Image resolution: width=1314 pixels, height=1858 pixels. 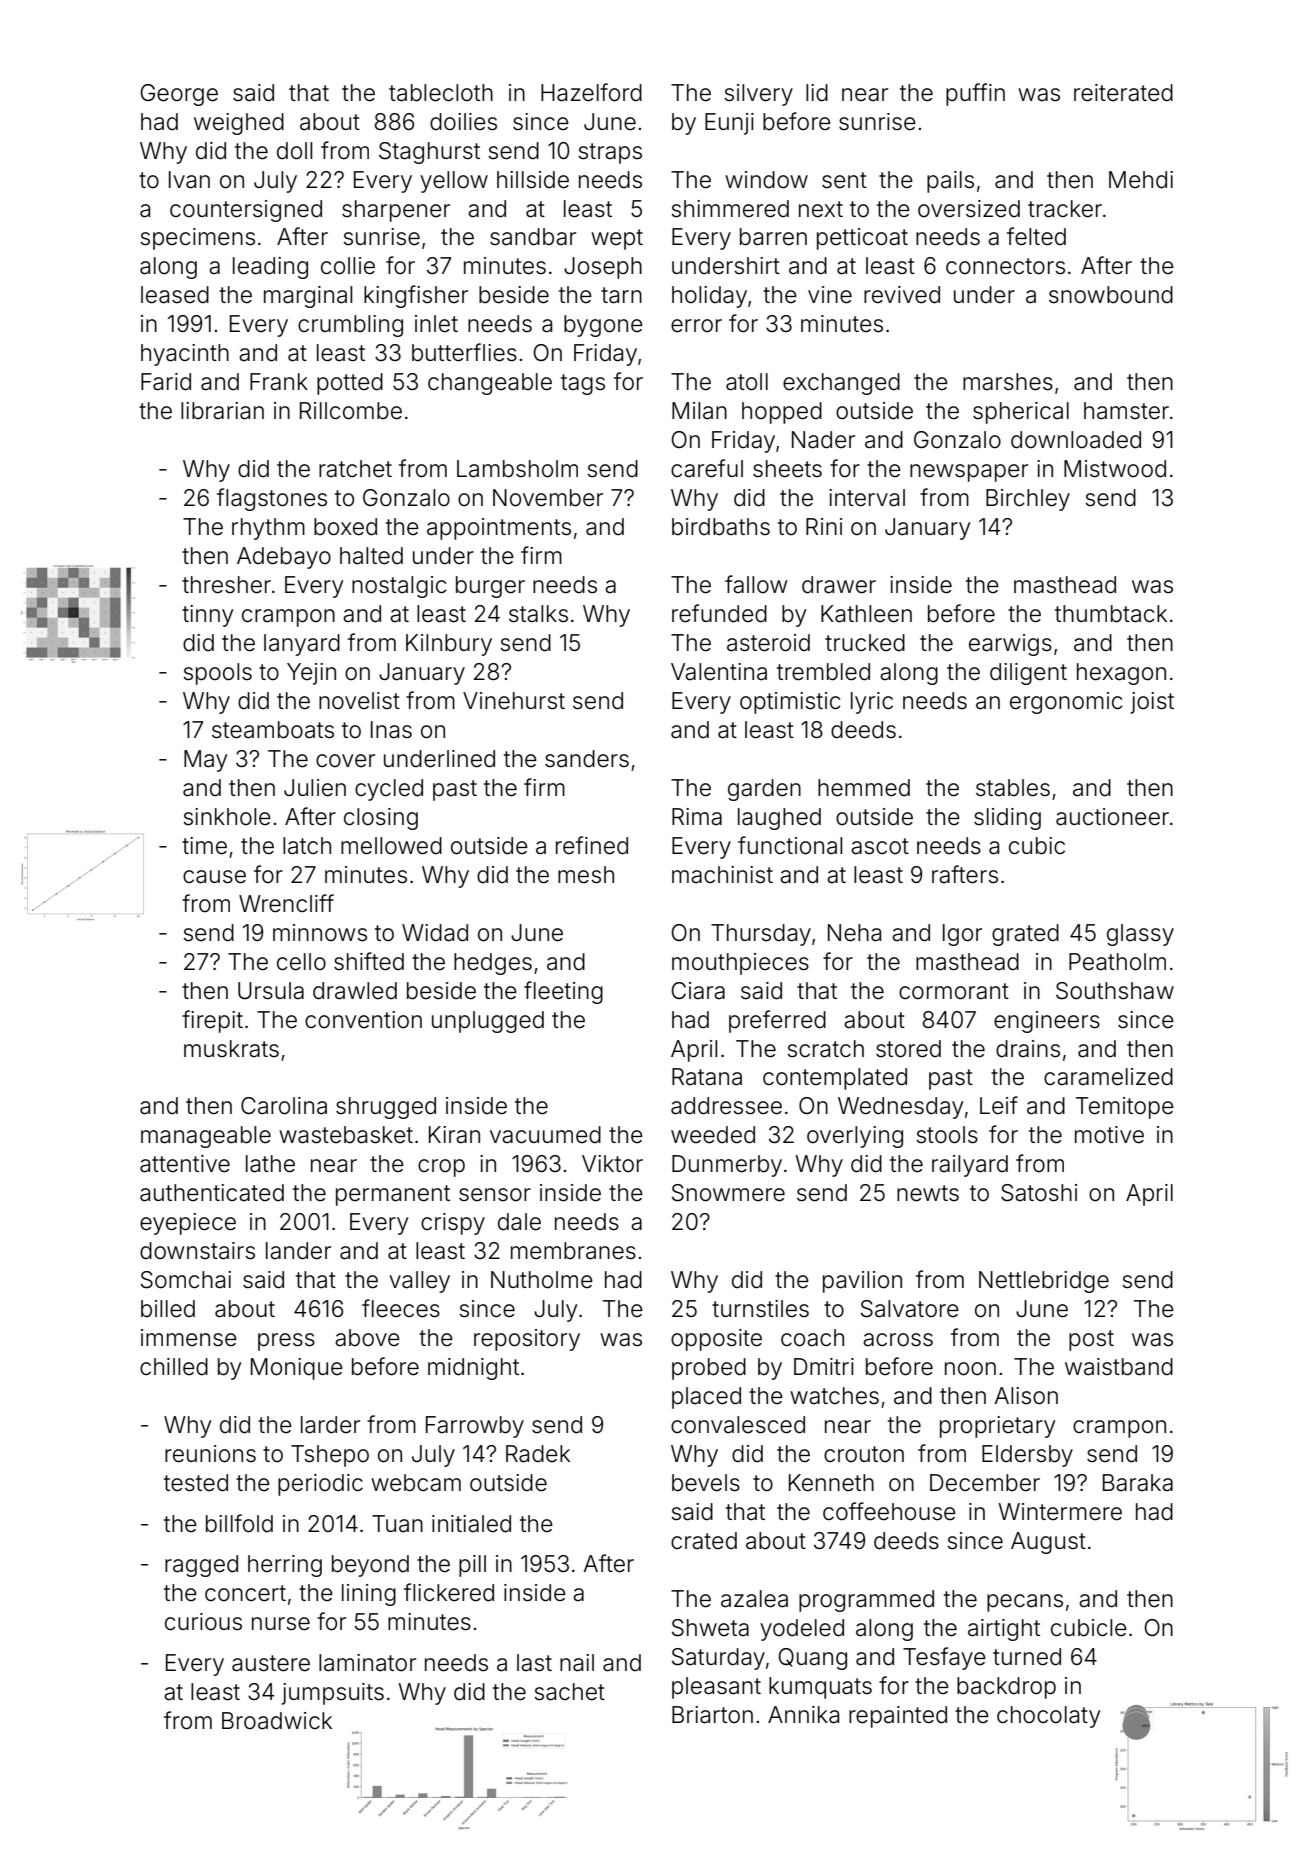 I want to click on Nettlebridge, so click(x=1044, y=1282).
